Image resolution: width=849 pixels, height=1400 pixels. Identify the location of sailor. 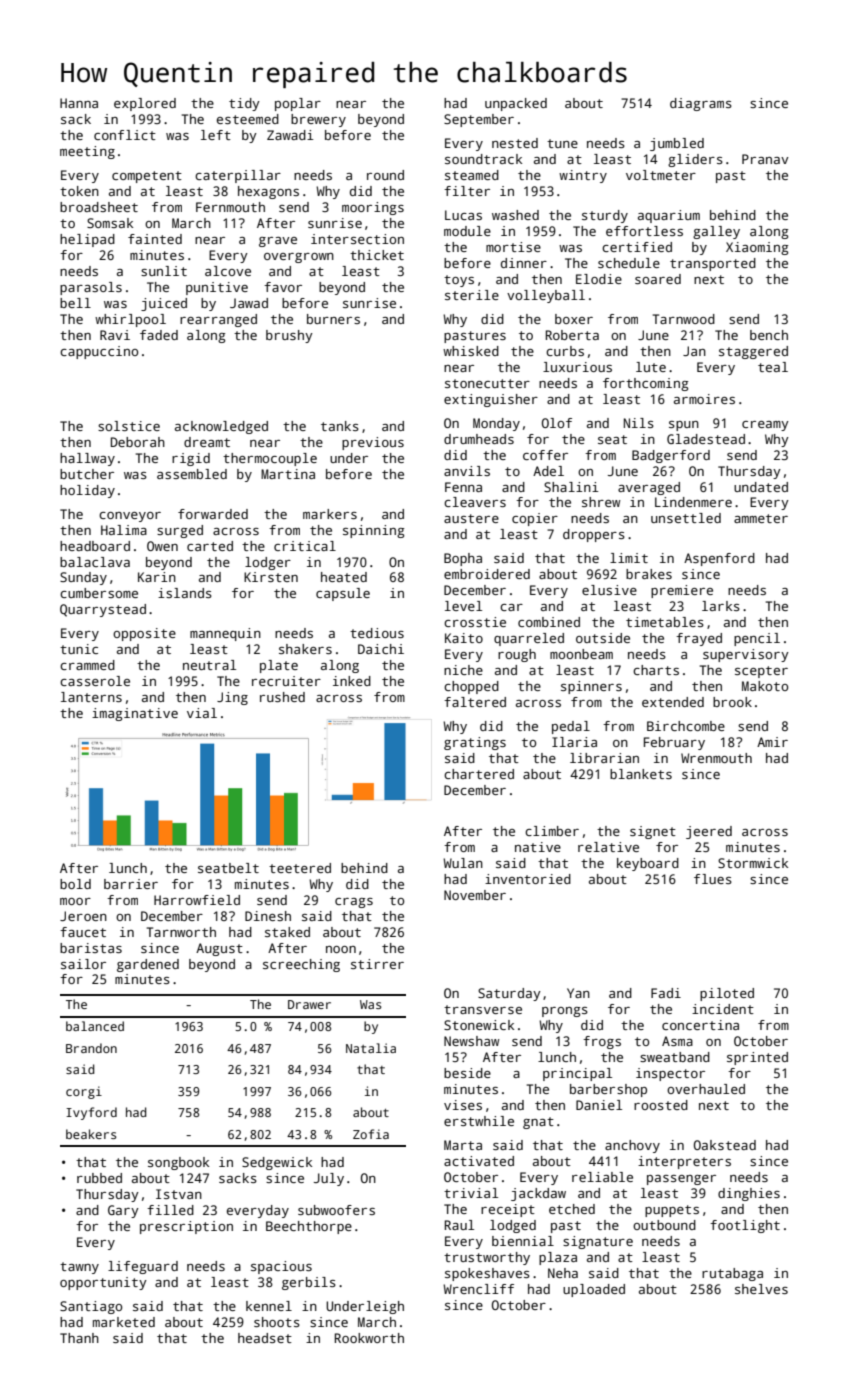
(83, 964).
